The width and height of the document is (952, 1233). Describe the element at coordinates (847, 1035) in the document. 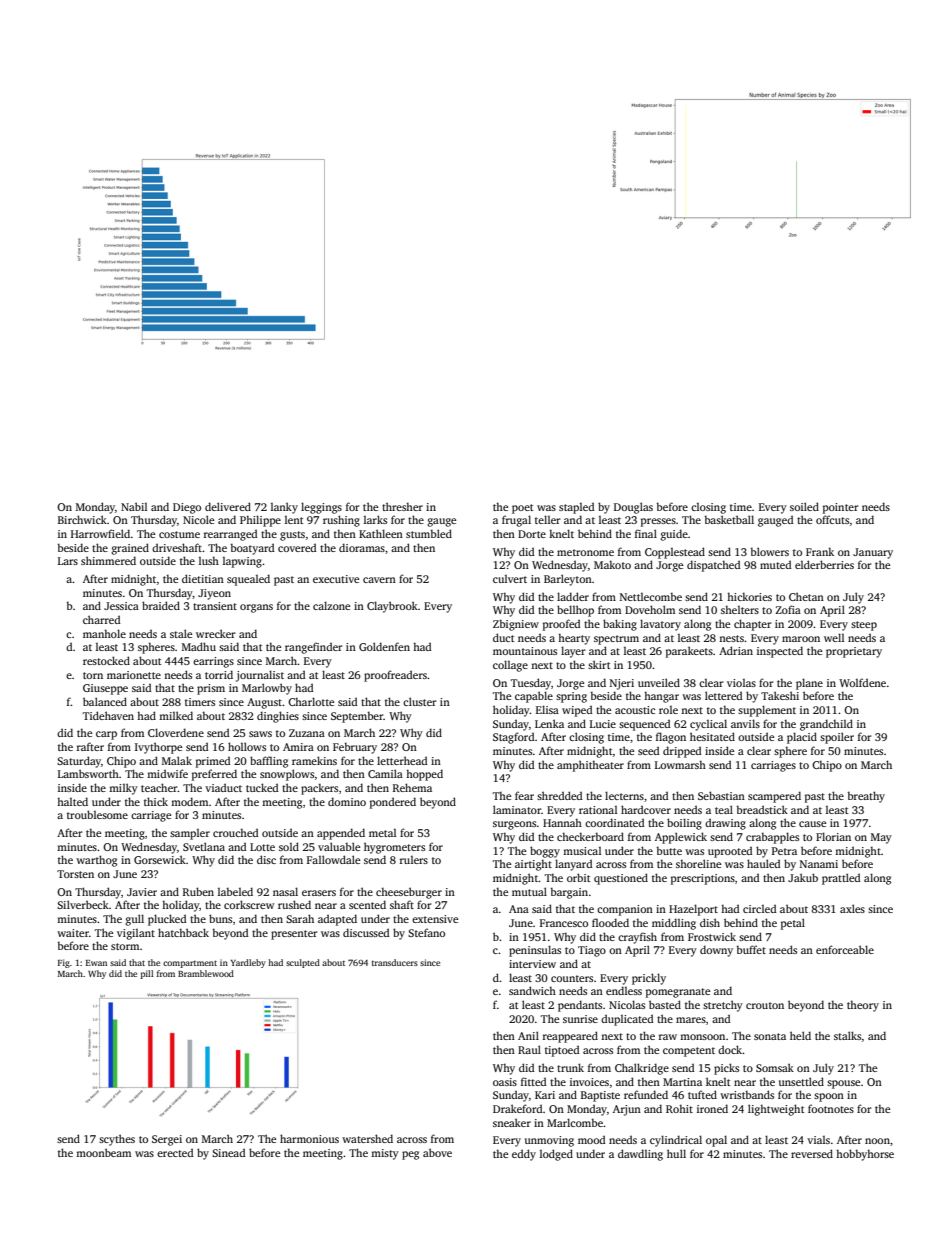

I see `stalks` at that location.
